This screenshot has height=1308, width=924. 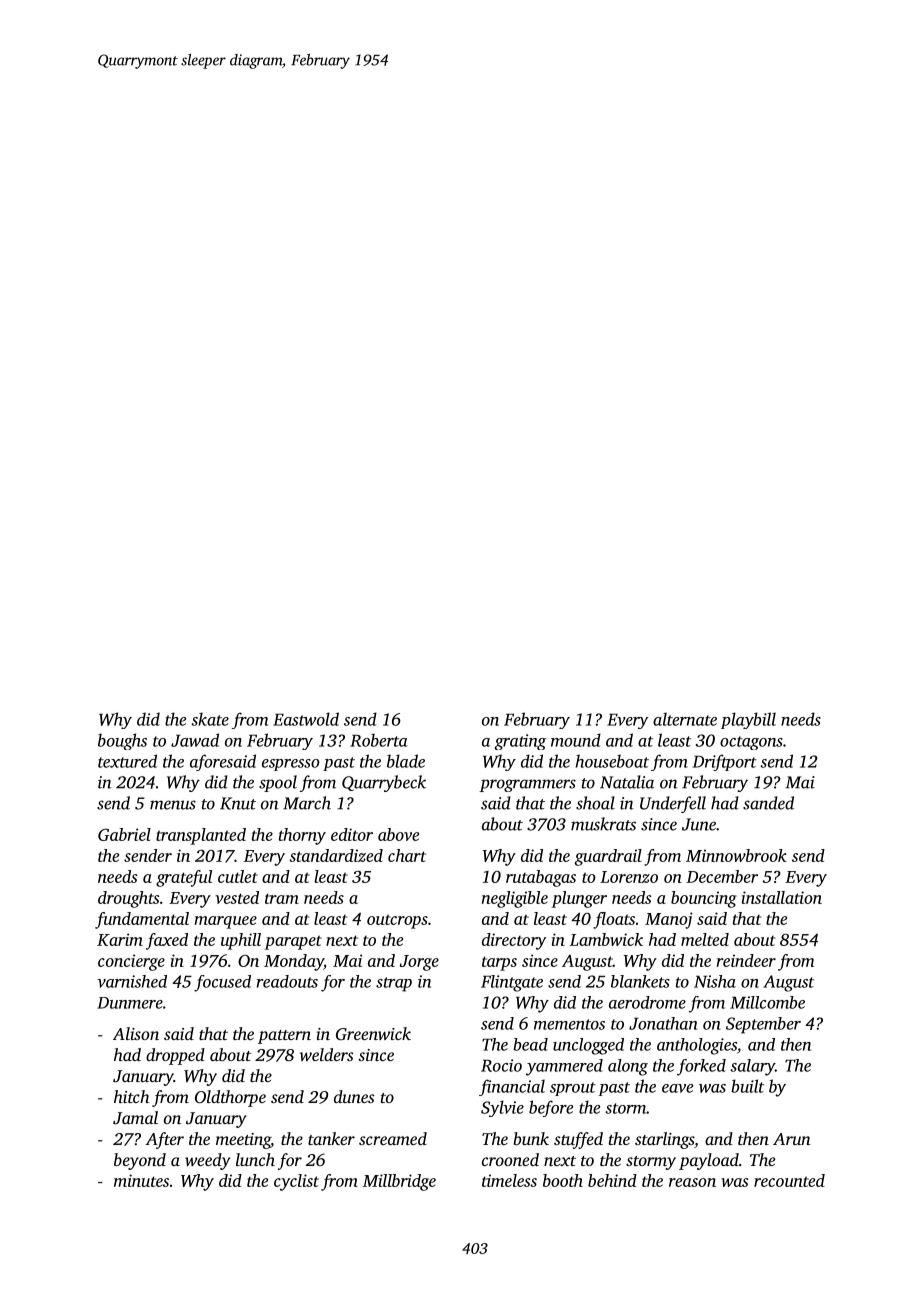 What do you see at coordinates (520, 742) in the screenshot?
I see `grating` at bounding box center [520, 742].
